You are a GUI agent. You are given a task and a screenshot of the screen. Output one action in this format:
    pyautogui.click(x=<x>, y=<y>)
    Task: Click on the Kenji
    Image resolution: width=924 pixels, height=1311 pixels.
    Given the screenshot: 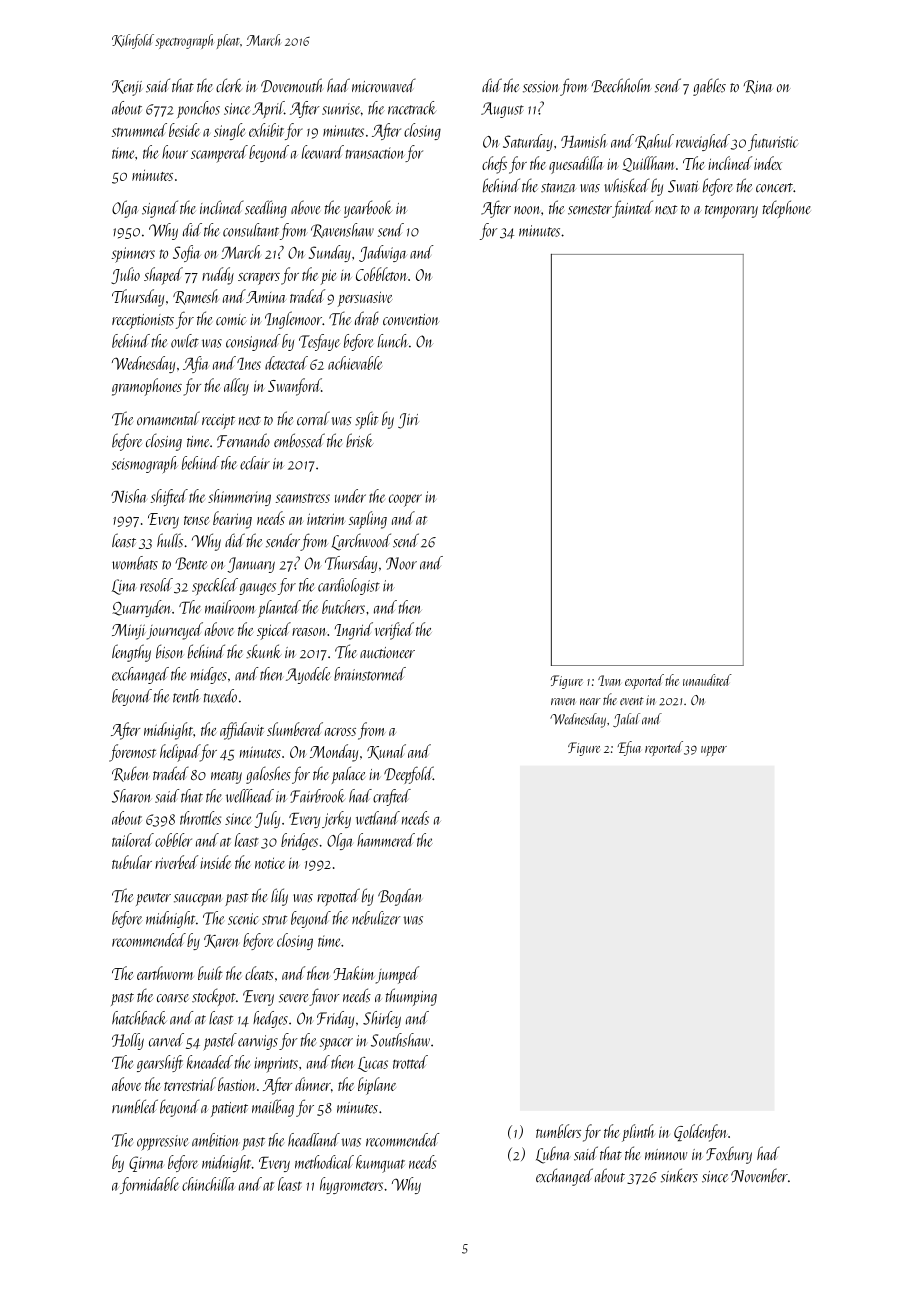 What is the action you would take?
    pyautogui.click(x=127, y=88)
